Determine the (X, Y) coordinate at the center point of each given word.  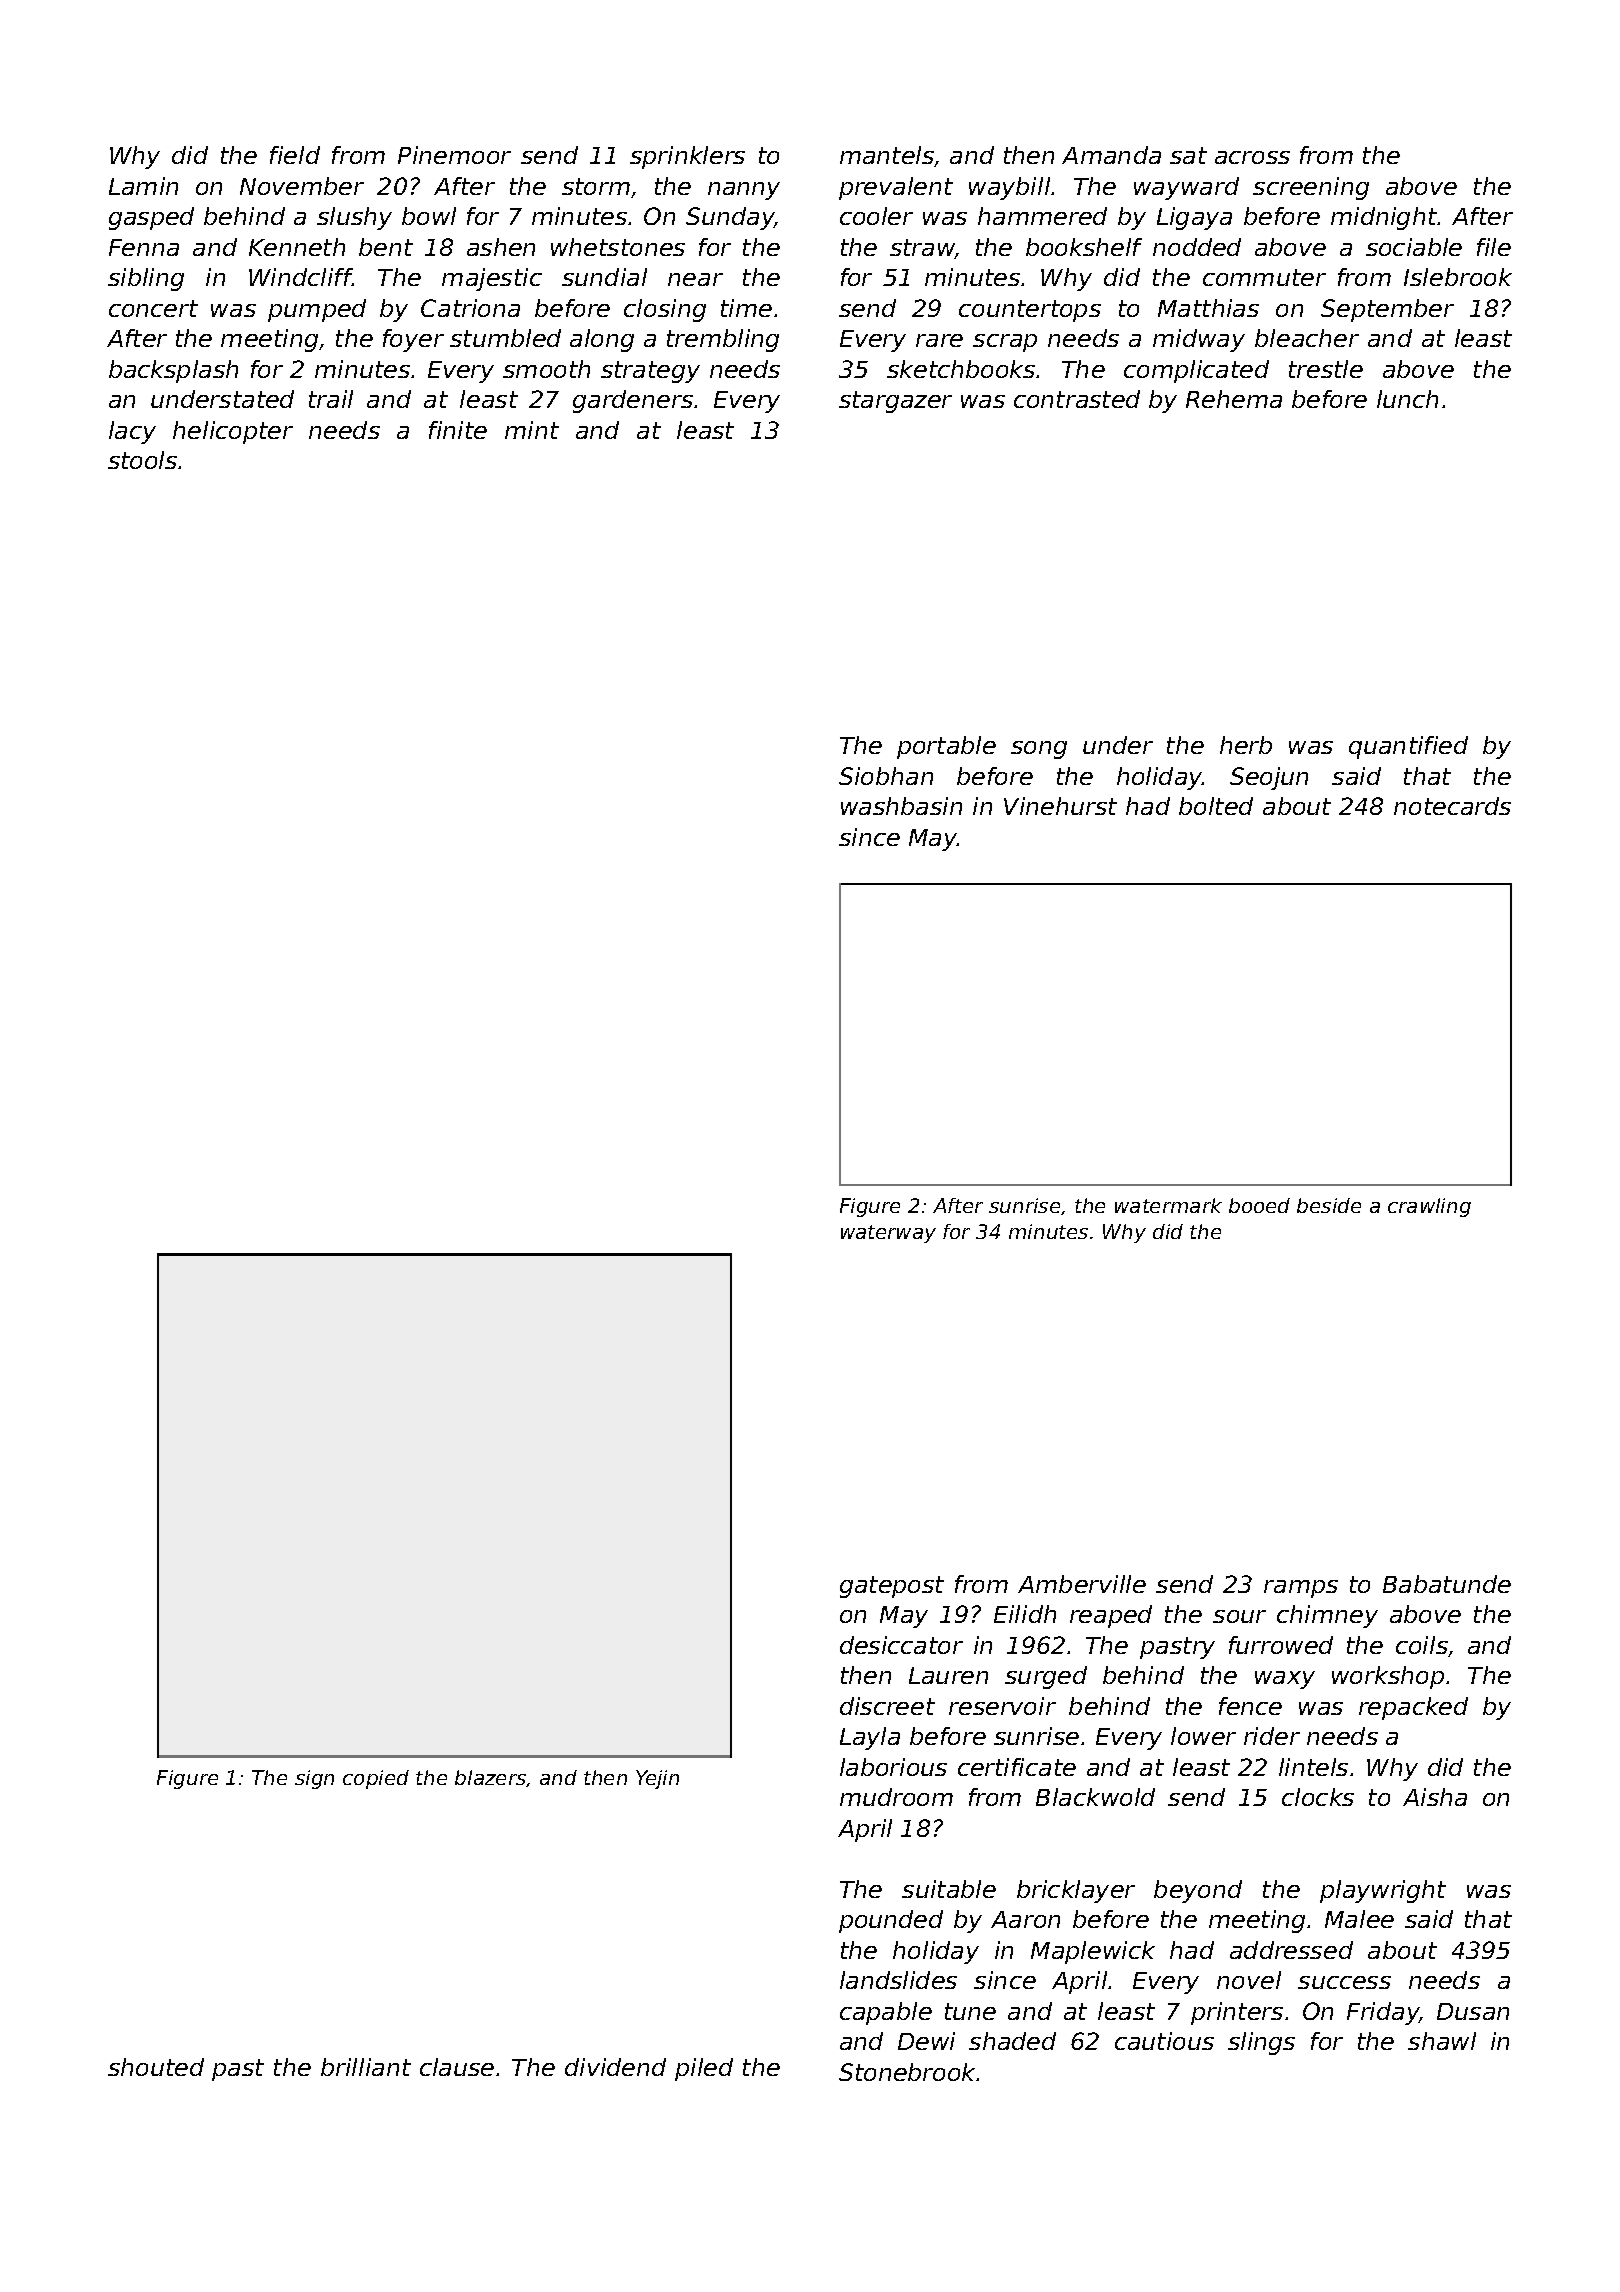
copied (376, 1779)
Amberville (1082, 1584)
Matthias (1208, 308)
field (295, 155)
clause (457, 2067)
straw (922, 249)
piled (704, 2069)
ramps (1301, 1589)
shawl (1442, 2041)
